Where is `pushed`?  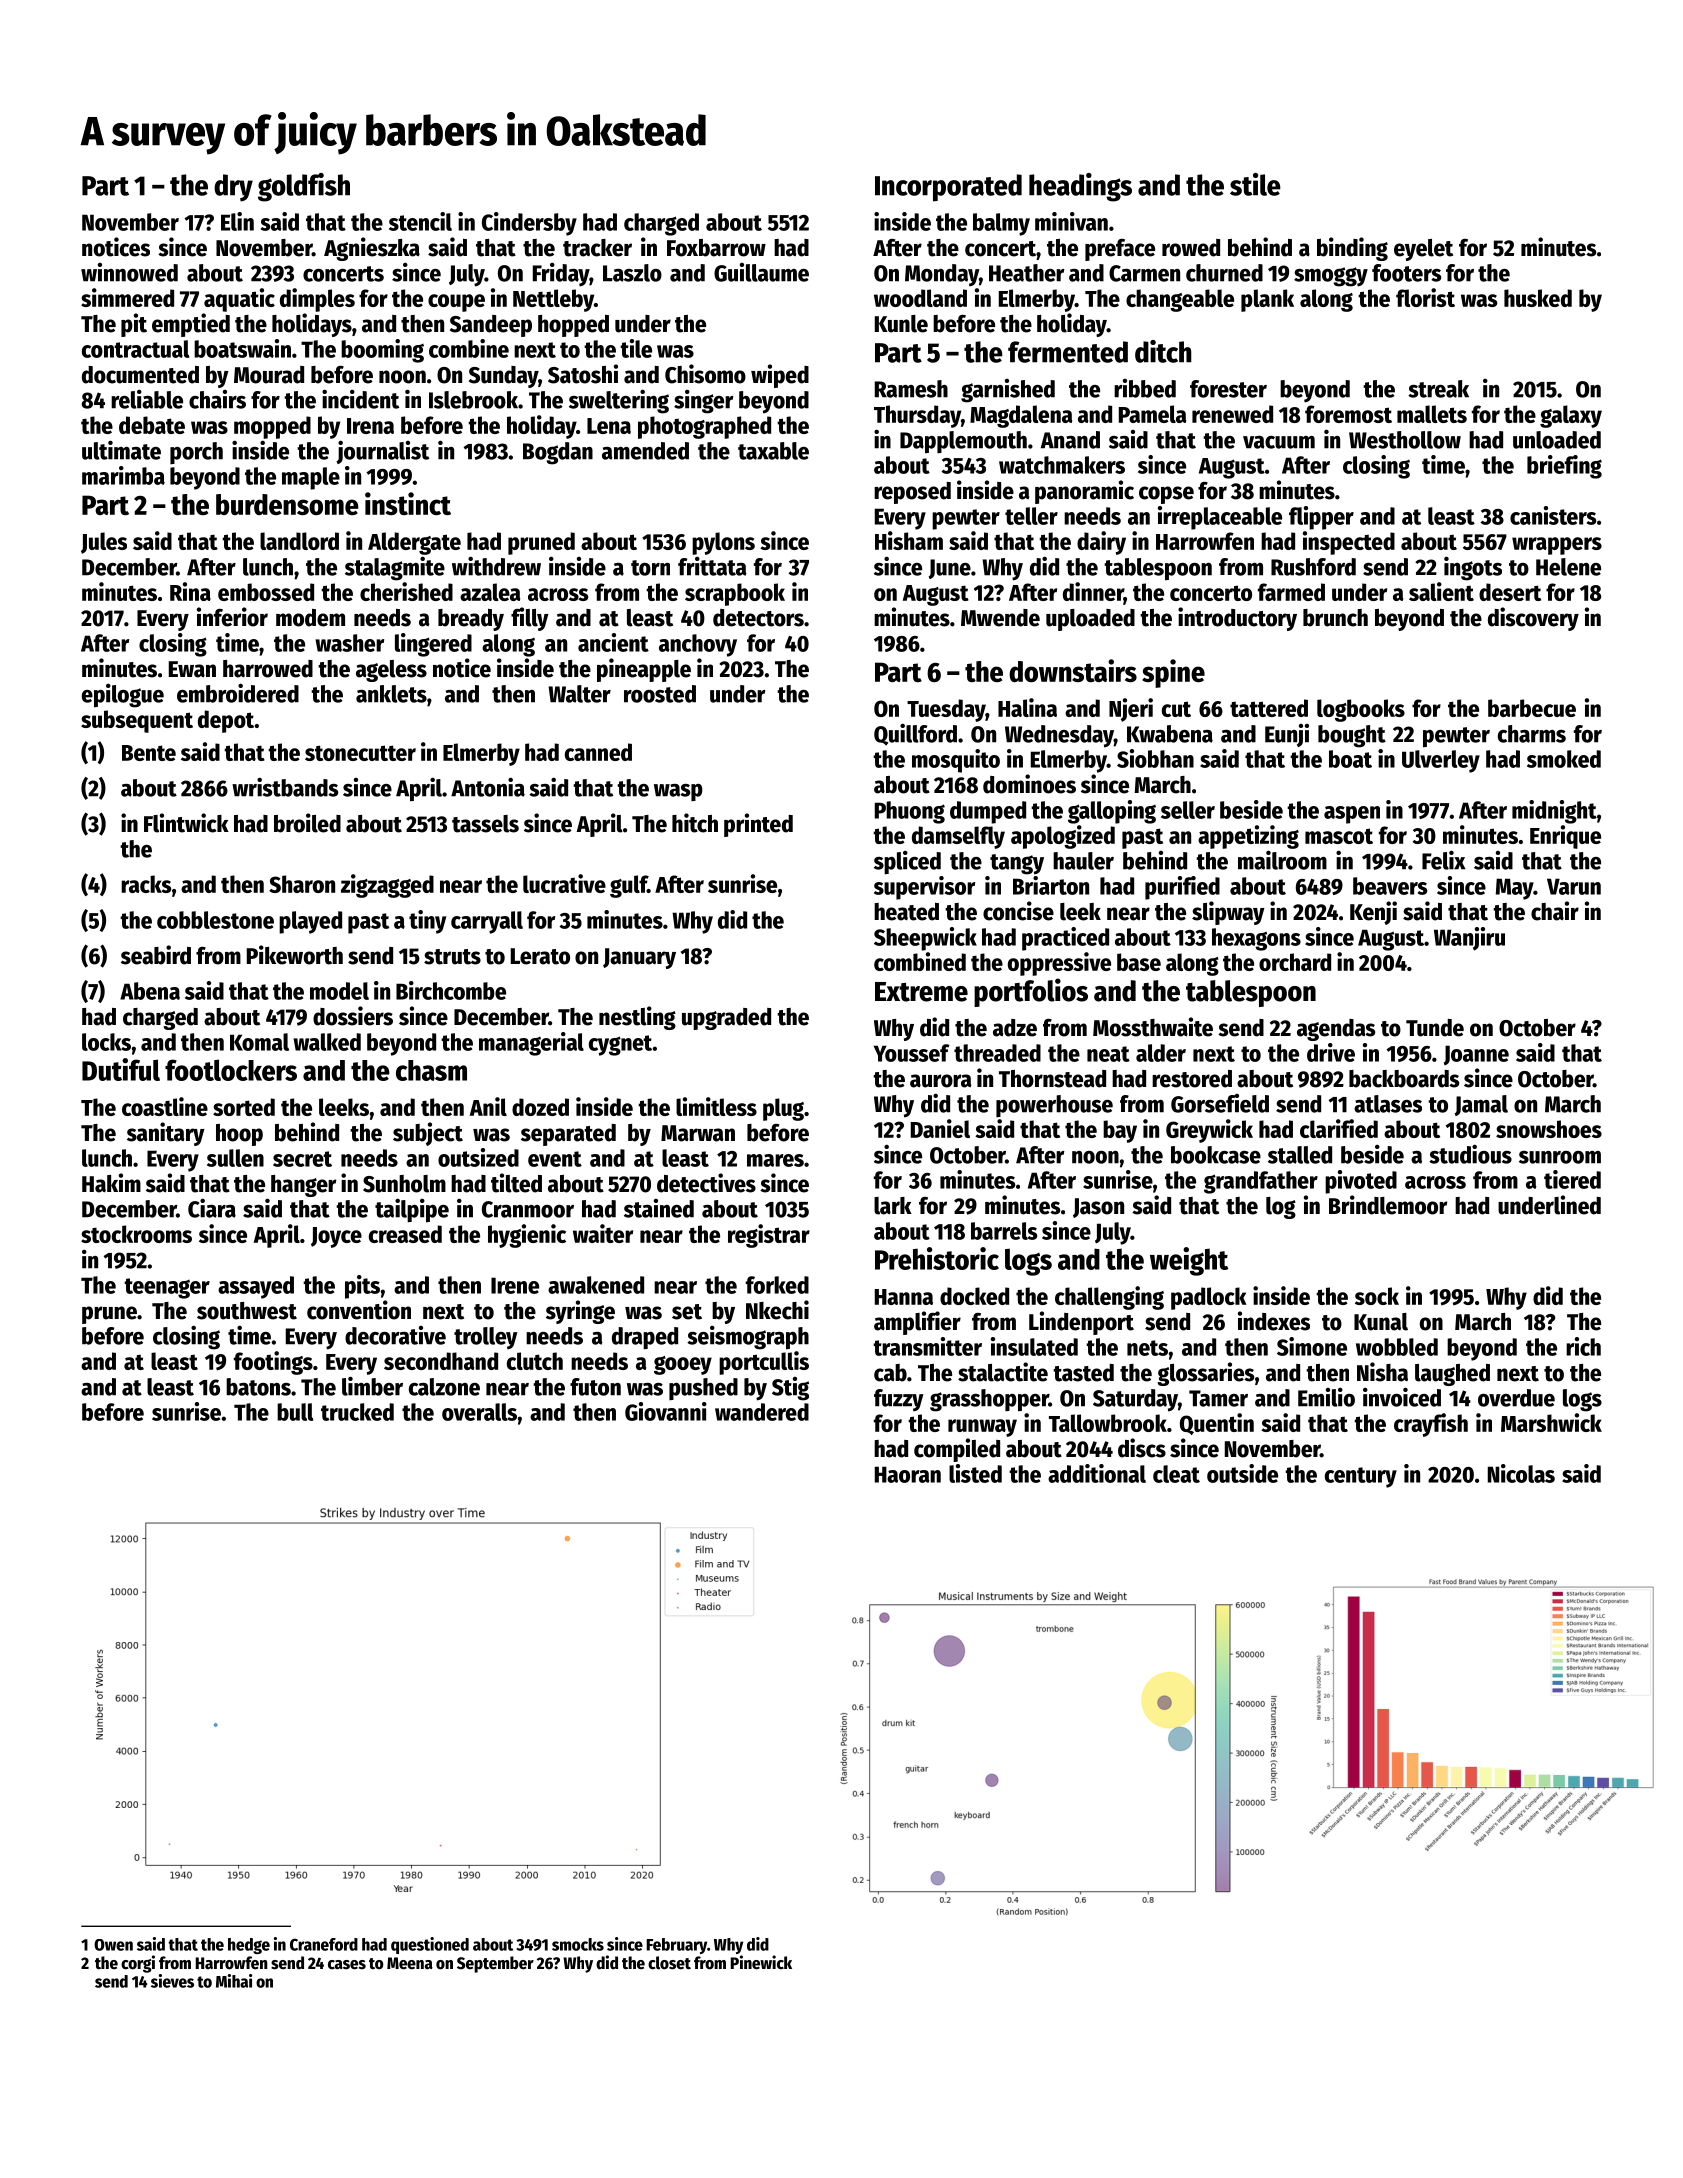 pushed is located at coordinates (703, 1389).
